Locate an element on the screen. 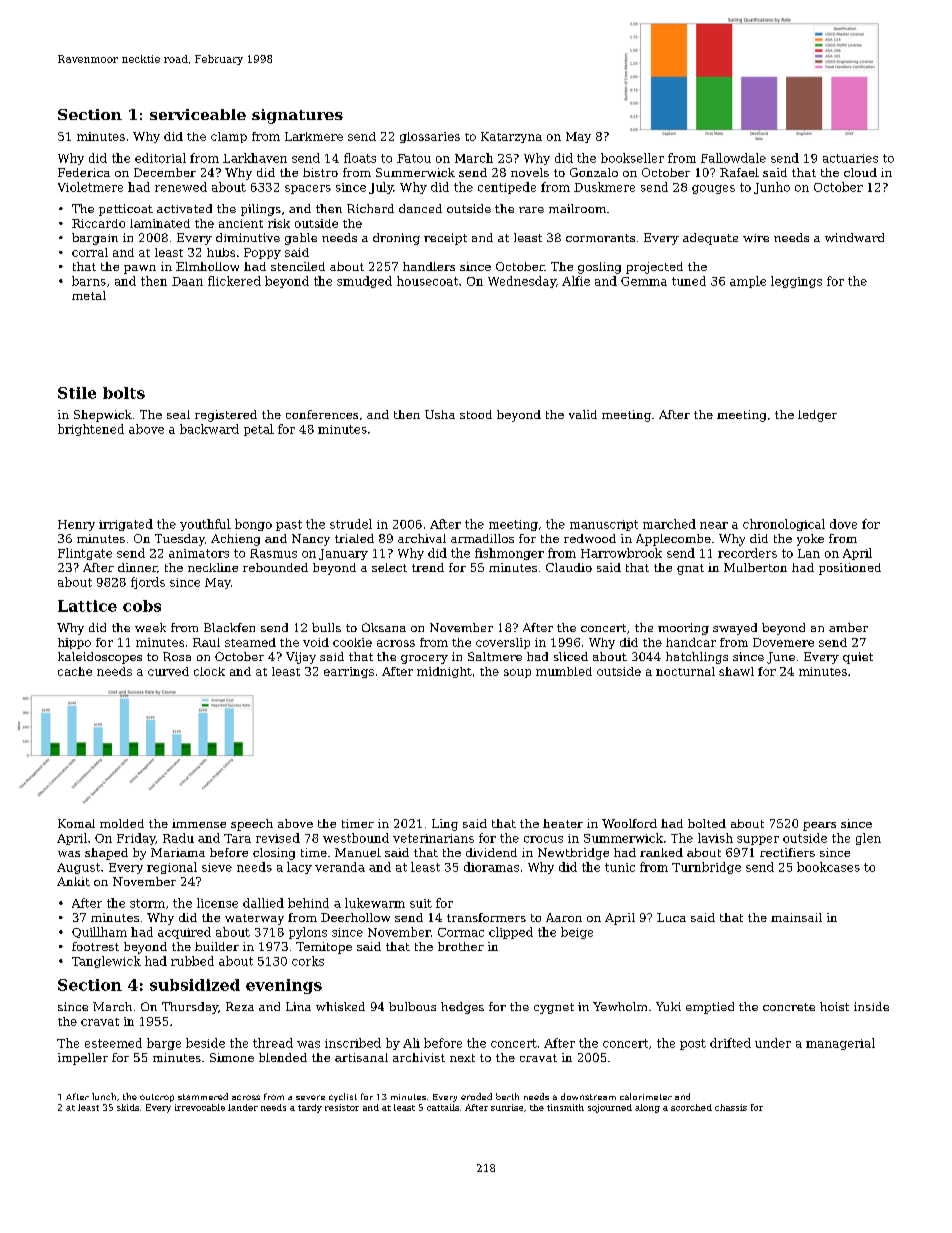 The height and width of the screenshot is (1233, 952). Federica is located at coordinates (84, 172).
